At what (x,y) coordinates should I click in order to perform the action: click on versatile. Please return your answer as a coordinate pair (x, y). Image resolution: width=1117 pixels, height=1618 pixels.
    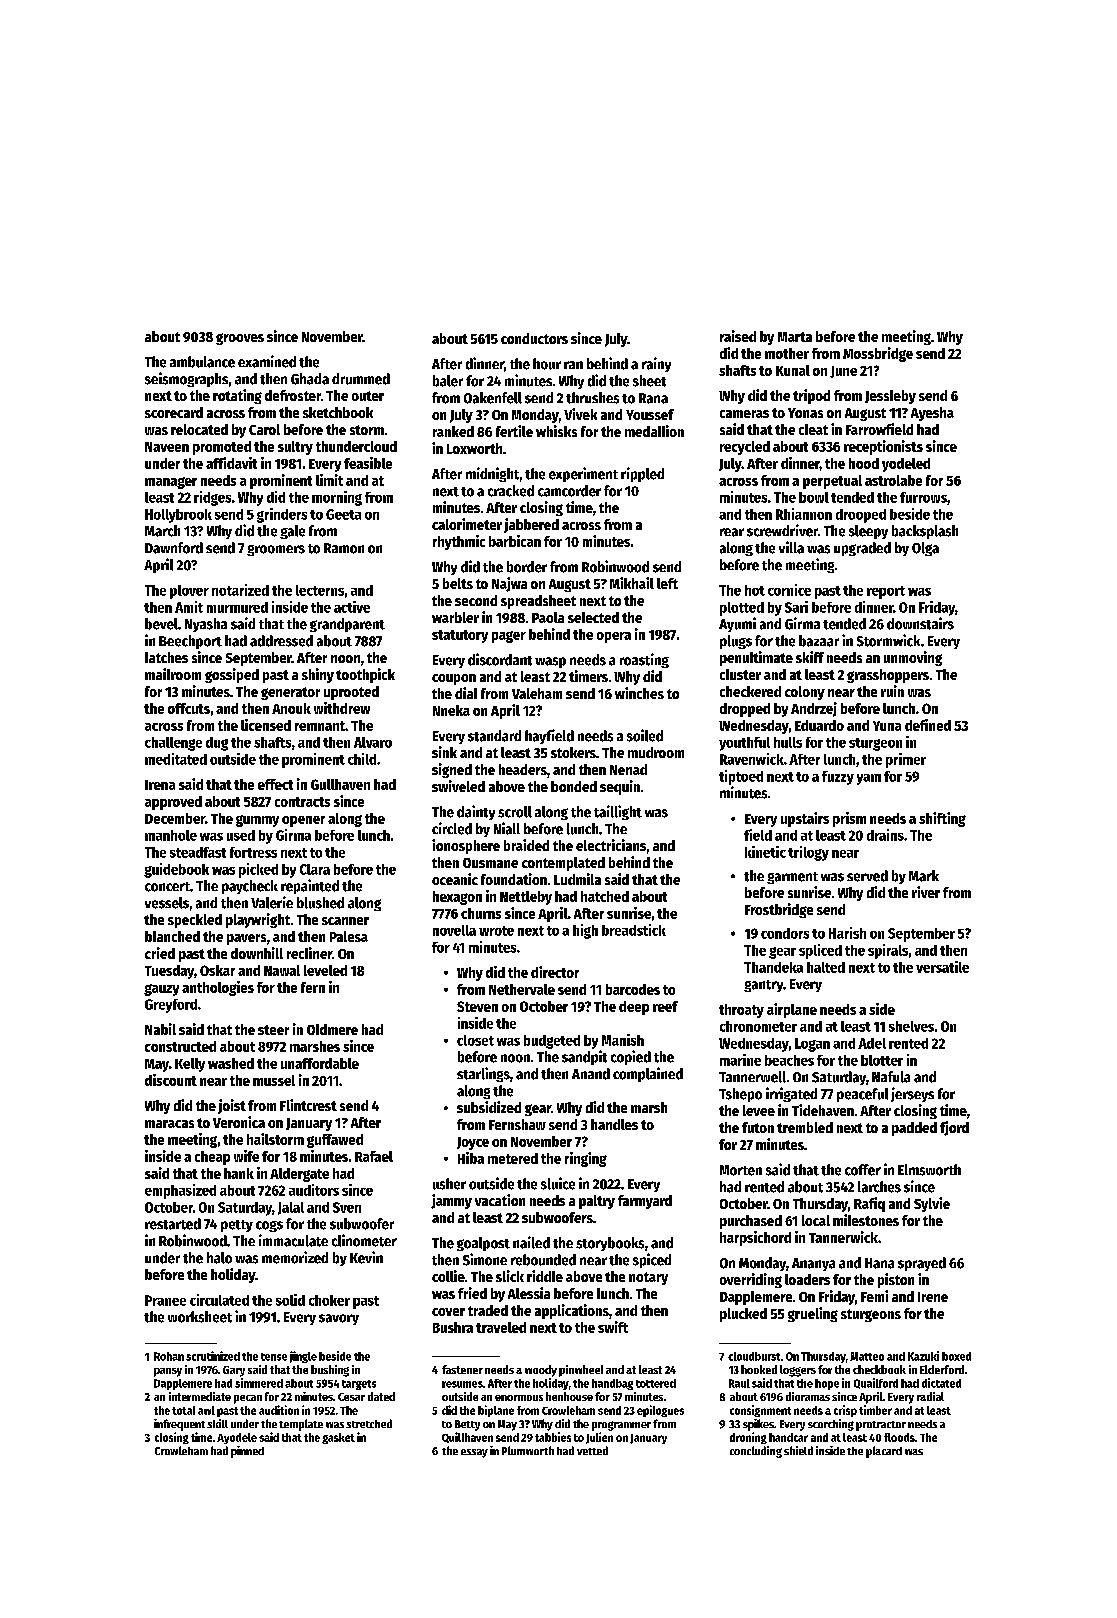
    Looking at the image, I should click on (942, 967).
